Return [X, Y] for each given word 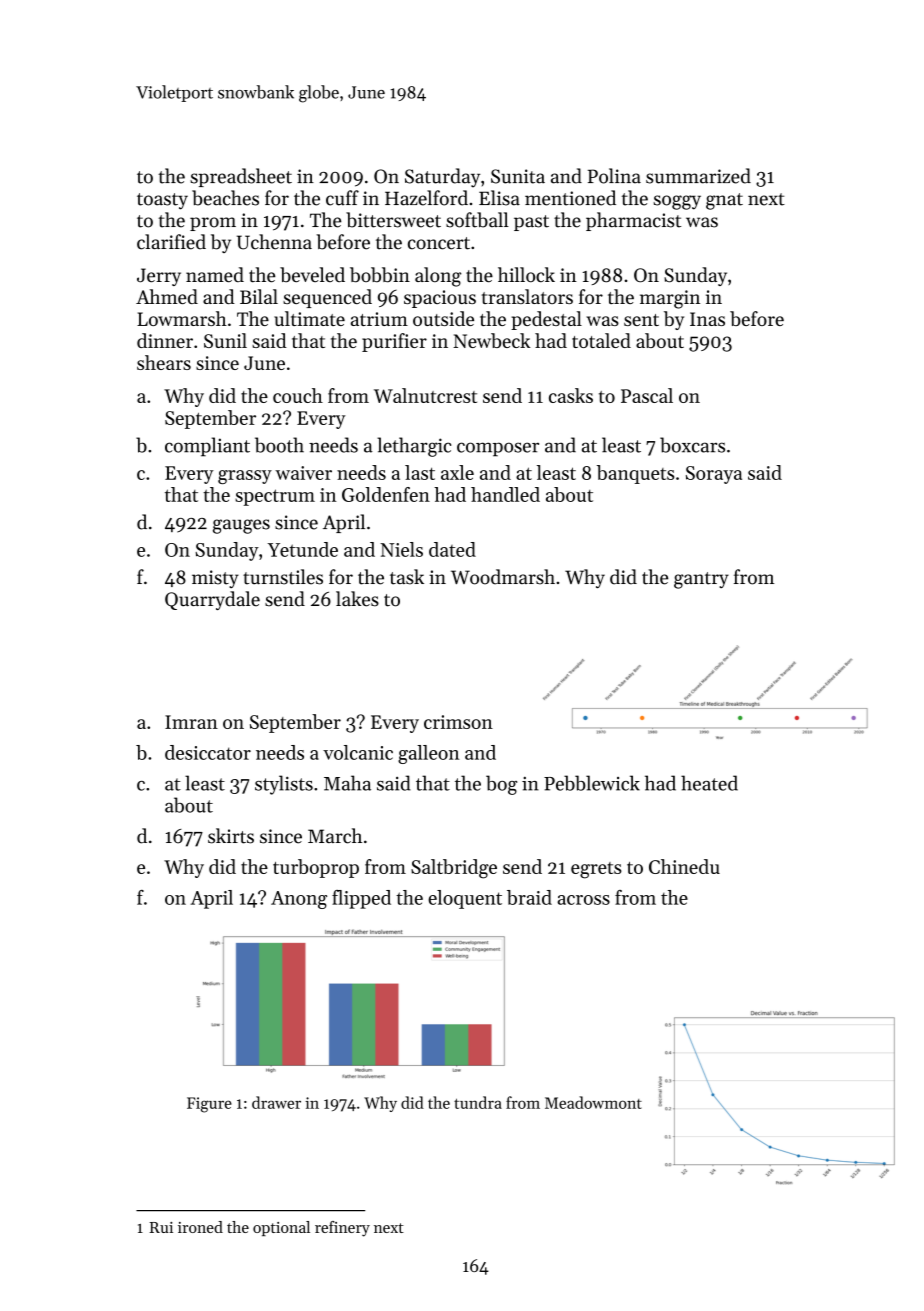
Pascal [647, 395]
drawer [276, 1102]
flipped [361, 899]
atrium [379, 319]
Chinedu [684, 866]
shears [164, 362]
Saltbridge [454, 869]
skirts [231, 836]
